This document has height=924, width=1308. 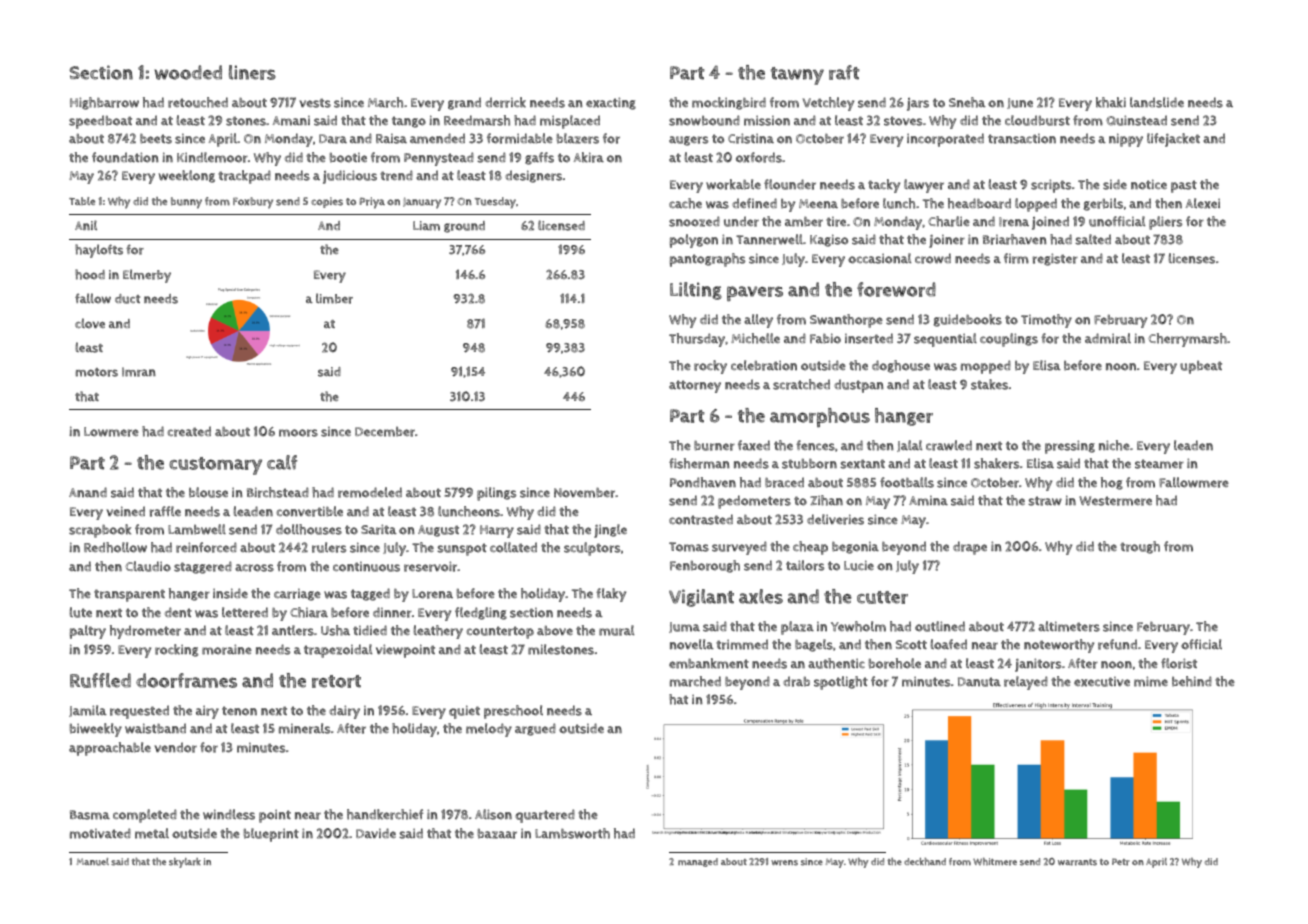 I want to click on landslide, so click(x=1157, y=102).
